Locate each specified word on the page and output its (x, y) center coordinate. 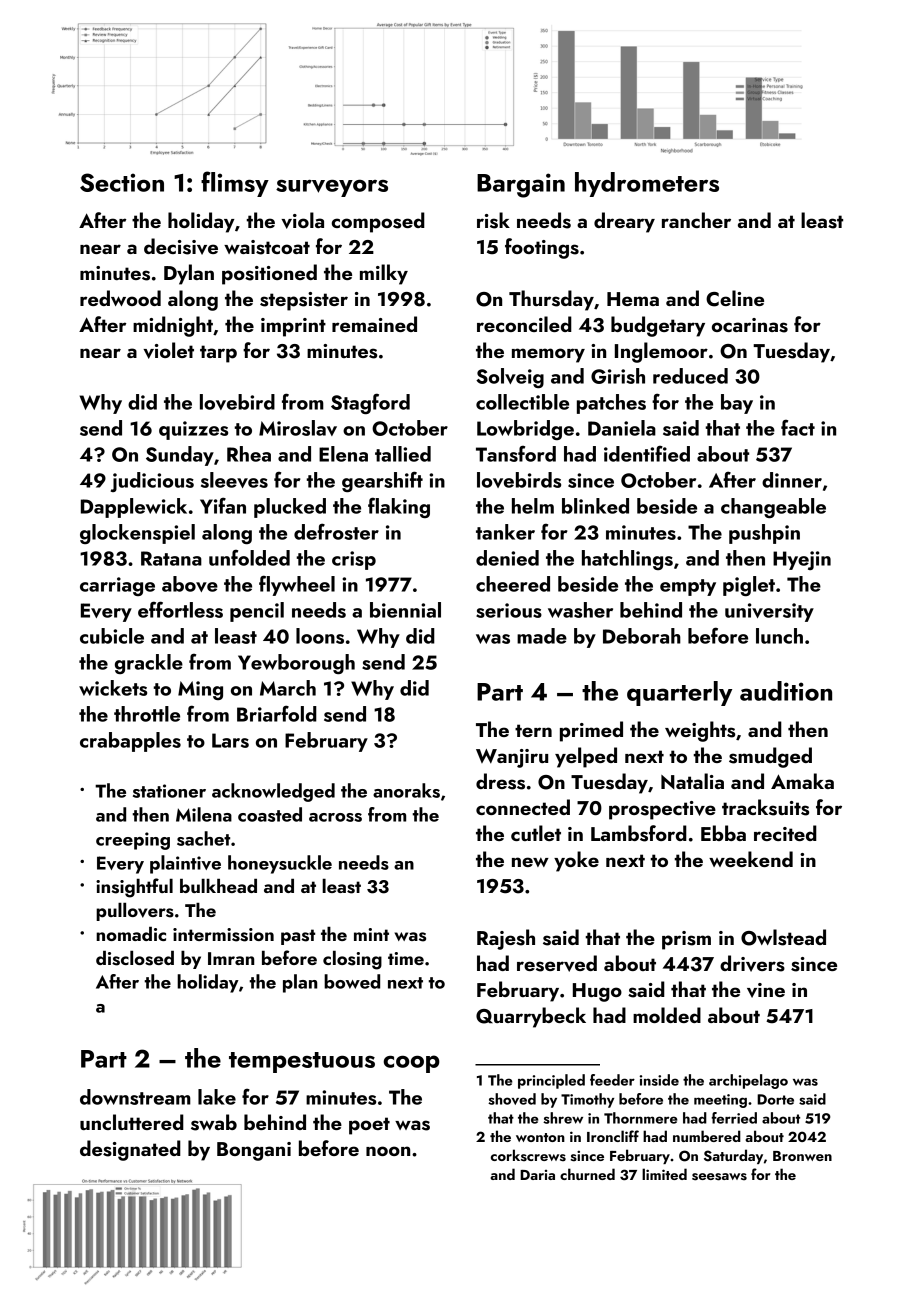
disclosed (135, 958)
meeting (720, 1101)
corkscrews (528, 1155)
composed (378, 222)
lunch (779, 636)
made (542, 636)
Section (122, 182)
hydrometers (647, 184)
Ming (200, 690)
